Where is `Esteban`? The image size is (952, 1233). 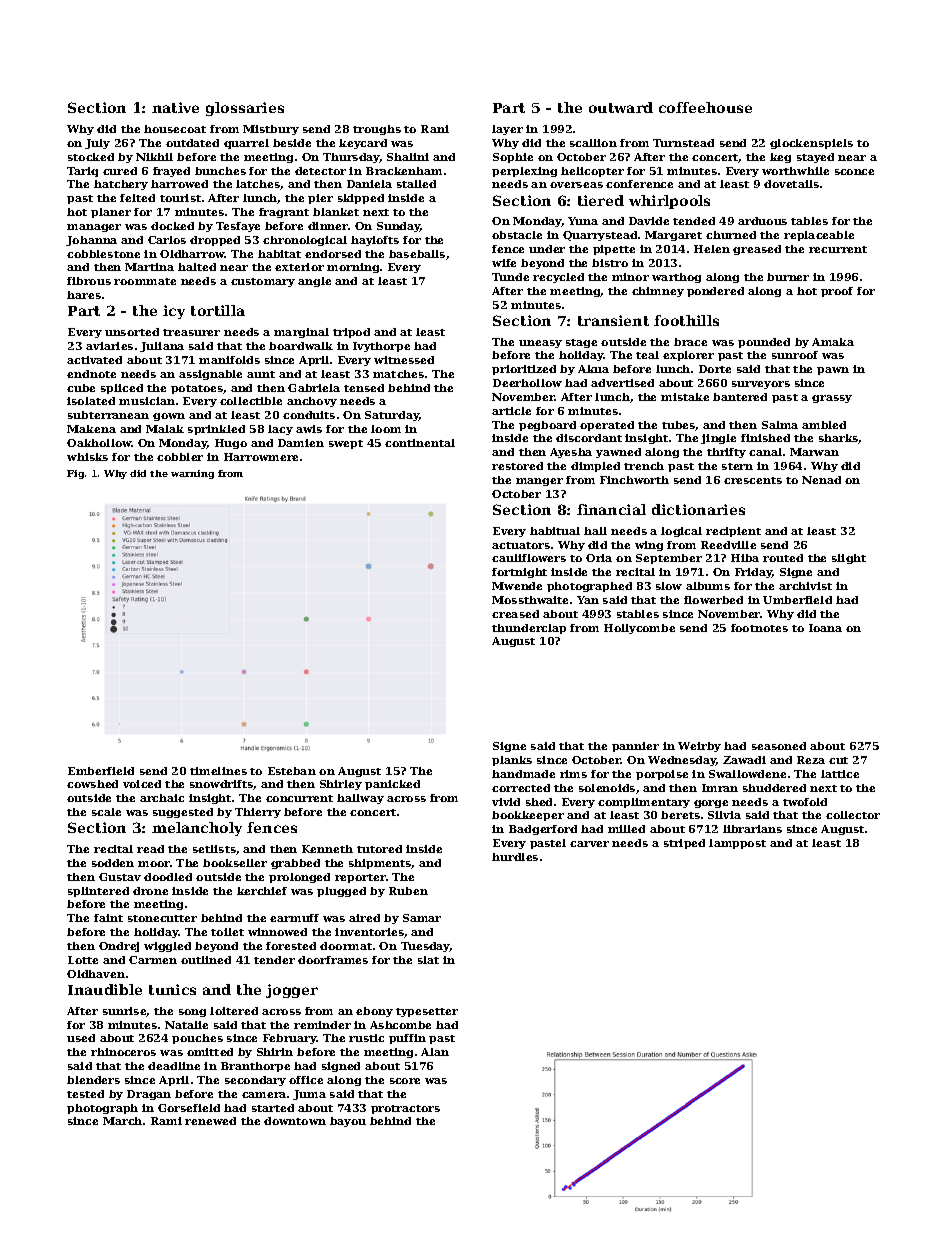 Esteban is located at coordinates (292, 771).
